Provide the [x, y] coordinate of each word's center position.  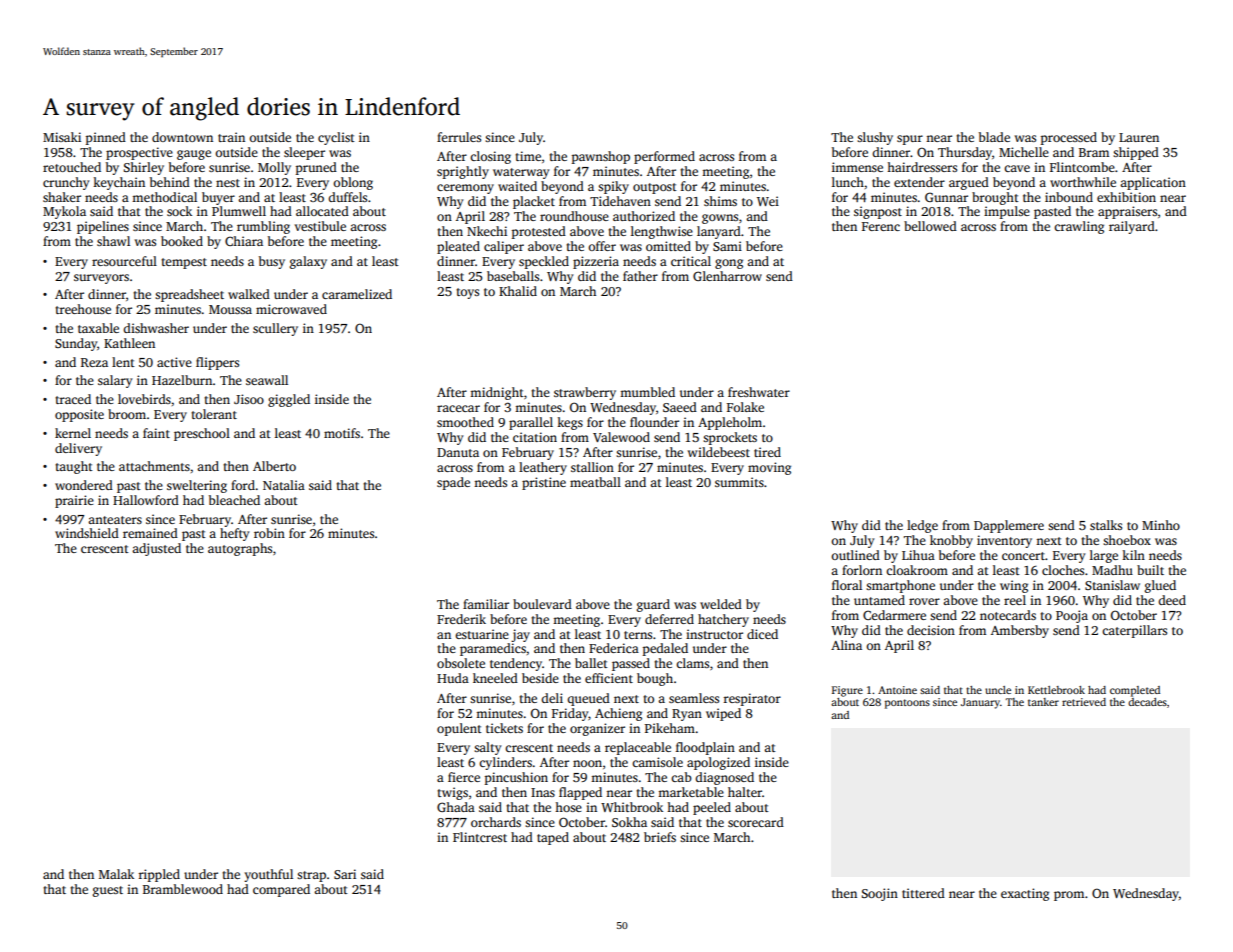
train [231, 137]
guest [108, 891]
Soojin [880, 894]
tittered [923, 893]
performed [664, 157]
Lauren [1139, 137]
